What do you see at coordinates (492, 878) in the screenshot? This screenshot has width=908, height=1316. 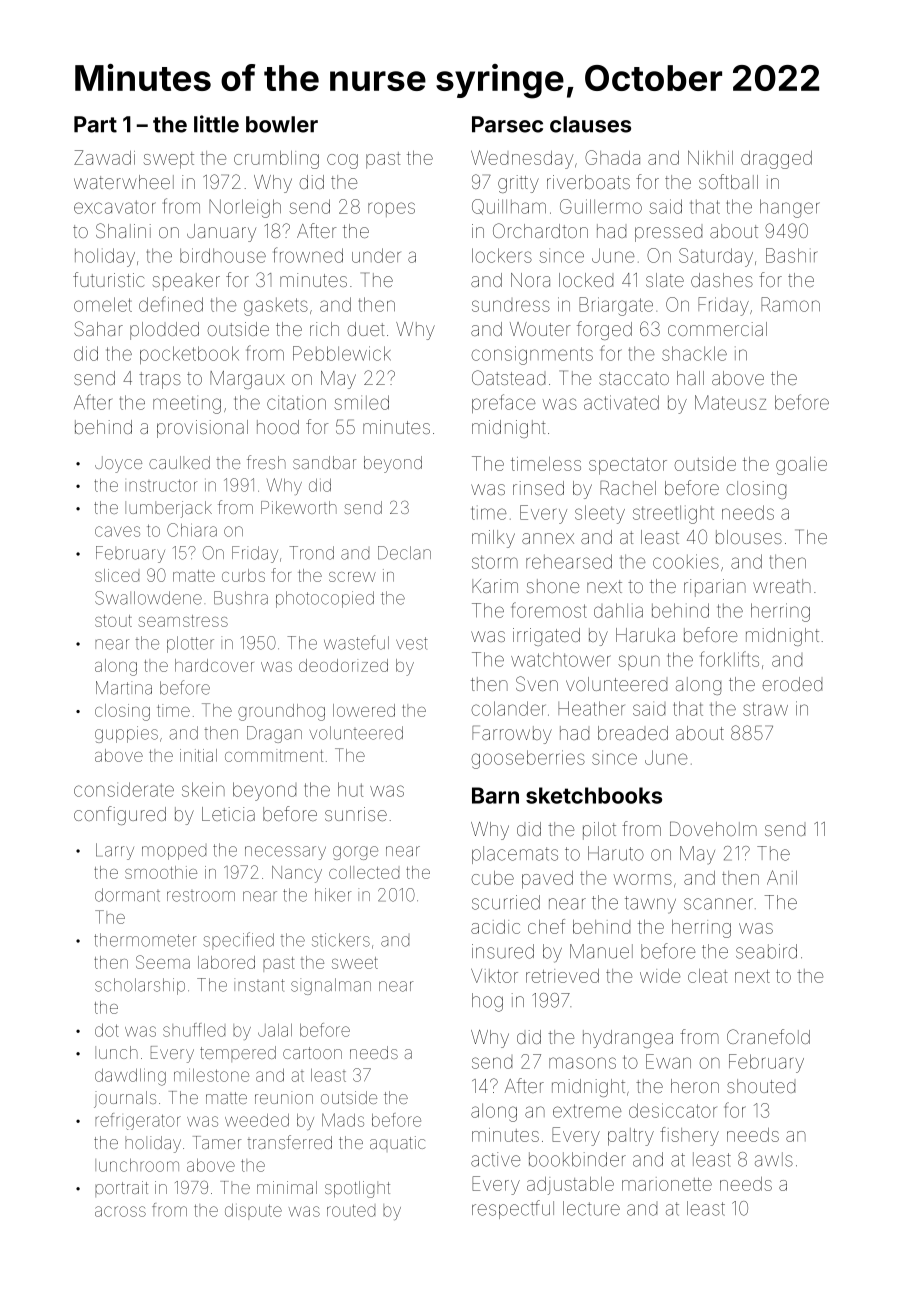 I see `cube` at bounding box center [492, 878].
